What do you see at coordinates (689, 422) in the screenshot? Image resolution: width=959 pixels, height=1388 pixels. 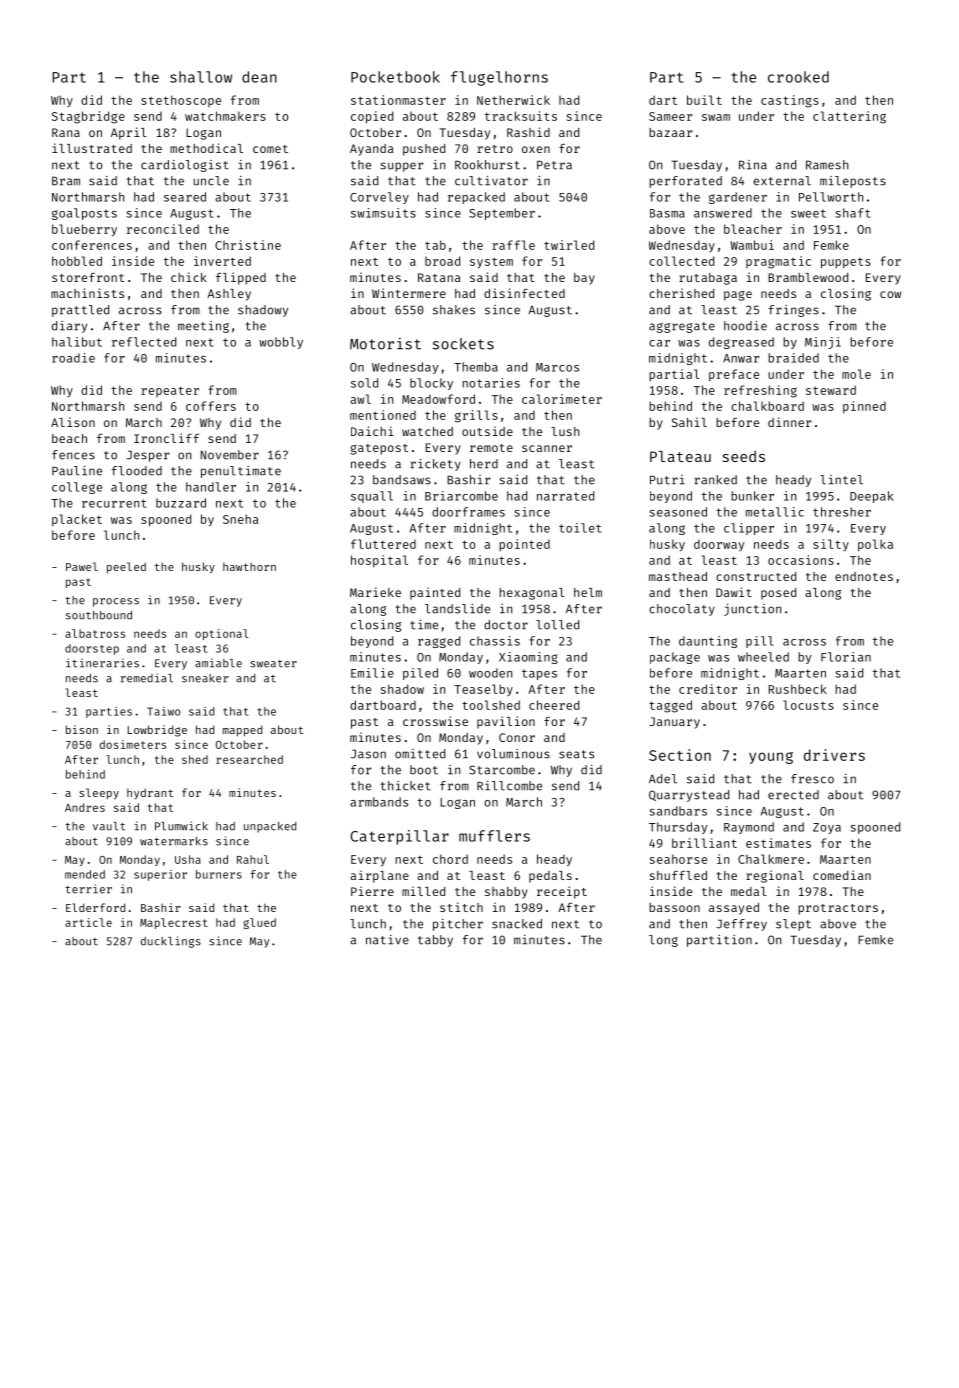 I see `Sahil` at bounding box center [689, 422].
